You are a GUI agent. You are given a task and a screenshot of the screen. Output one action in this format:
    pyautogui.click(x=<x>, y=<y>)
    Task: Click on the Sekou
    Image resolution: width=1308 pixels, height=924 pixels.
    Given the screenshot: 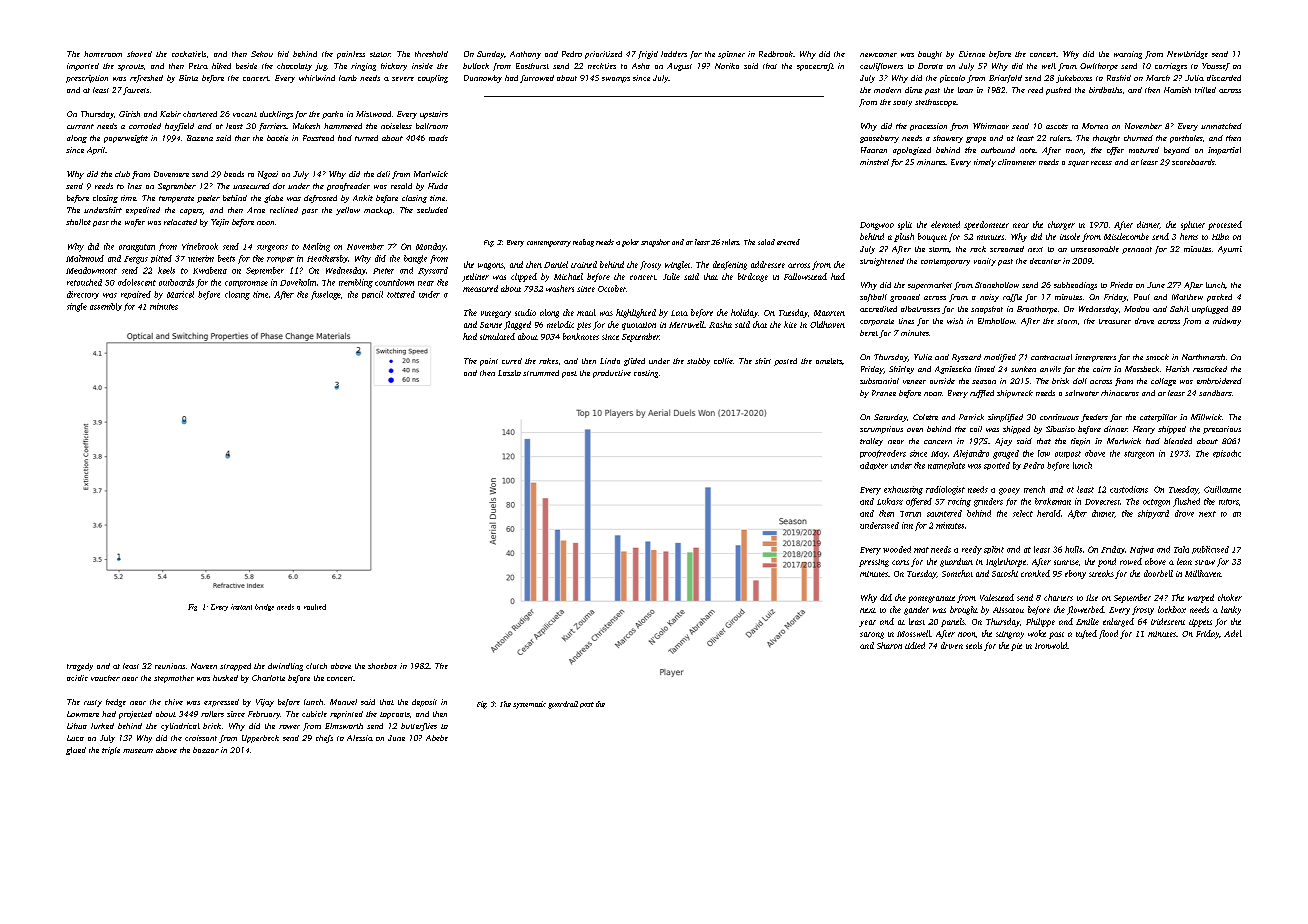 What is the action you would take?
    pyautogui.click(x=262, y=54)
